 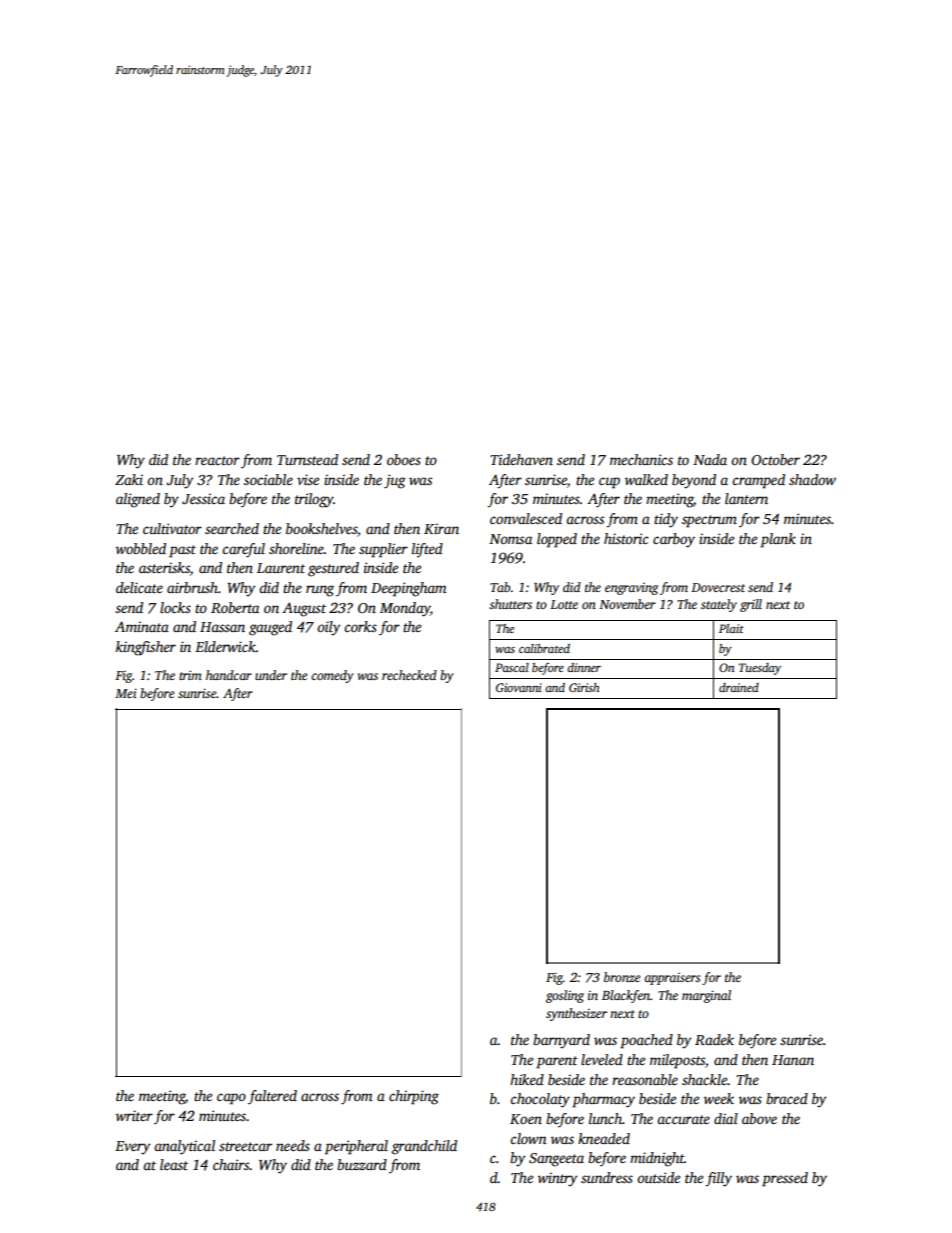 What do you see at coordinates (409, 675) in the screenshot?
I see `rechecked` at bounding box center [409, 675].
